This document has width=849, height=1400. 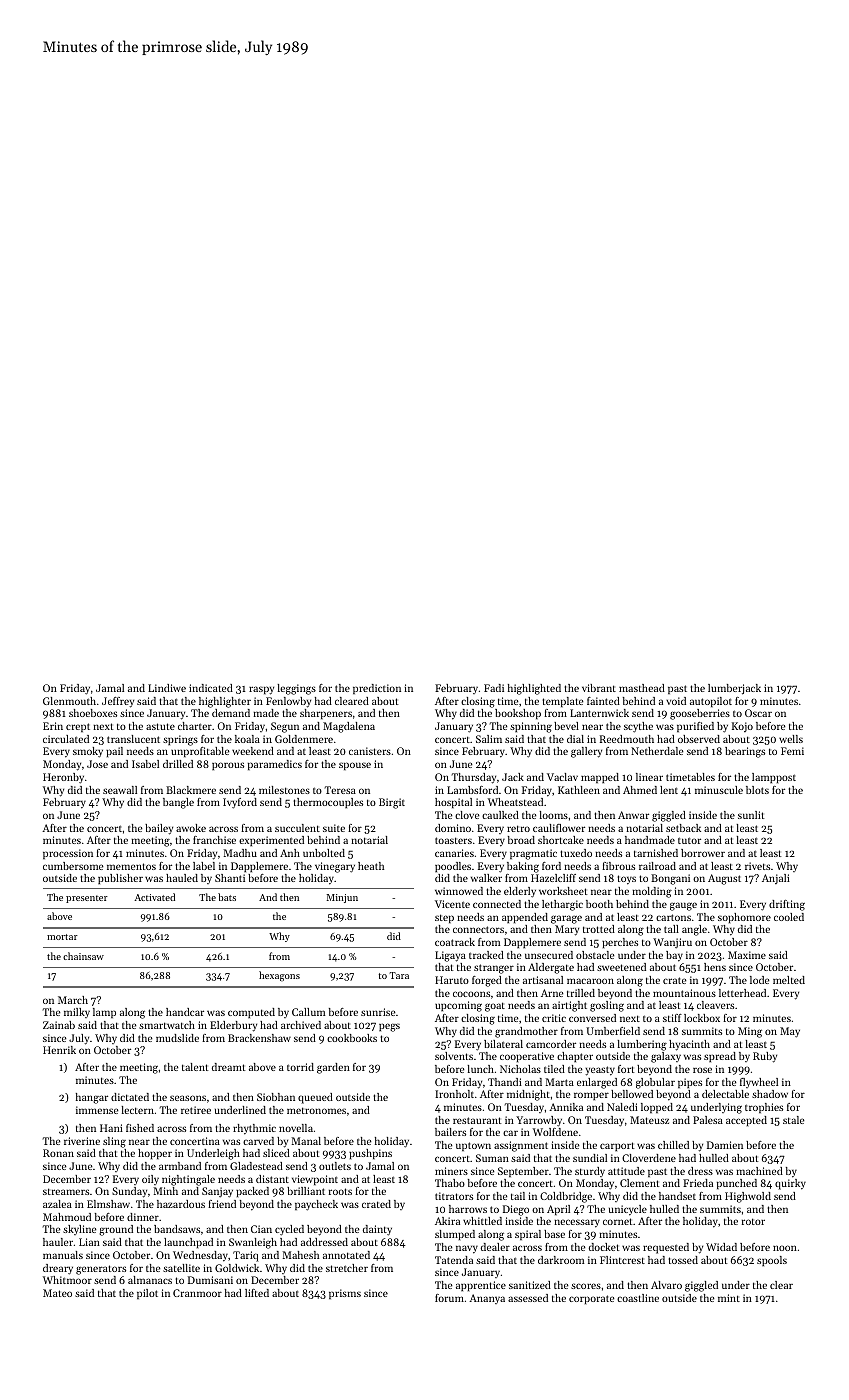 I want to click on Netherdale, so click(x=657, y=751).
